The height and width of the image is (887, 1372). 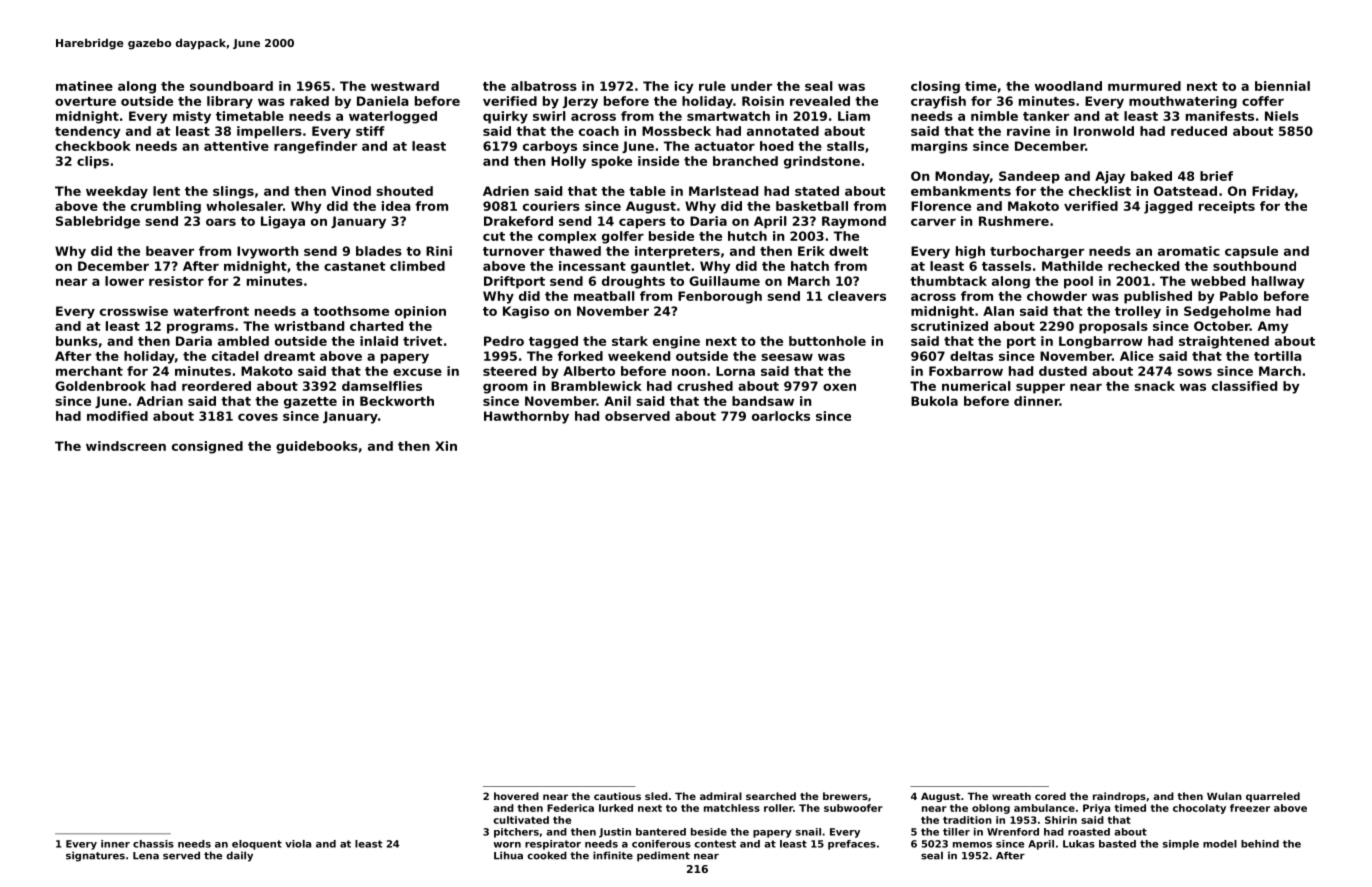 I want to click on snack, so click(x=1154, y=386).
